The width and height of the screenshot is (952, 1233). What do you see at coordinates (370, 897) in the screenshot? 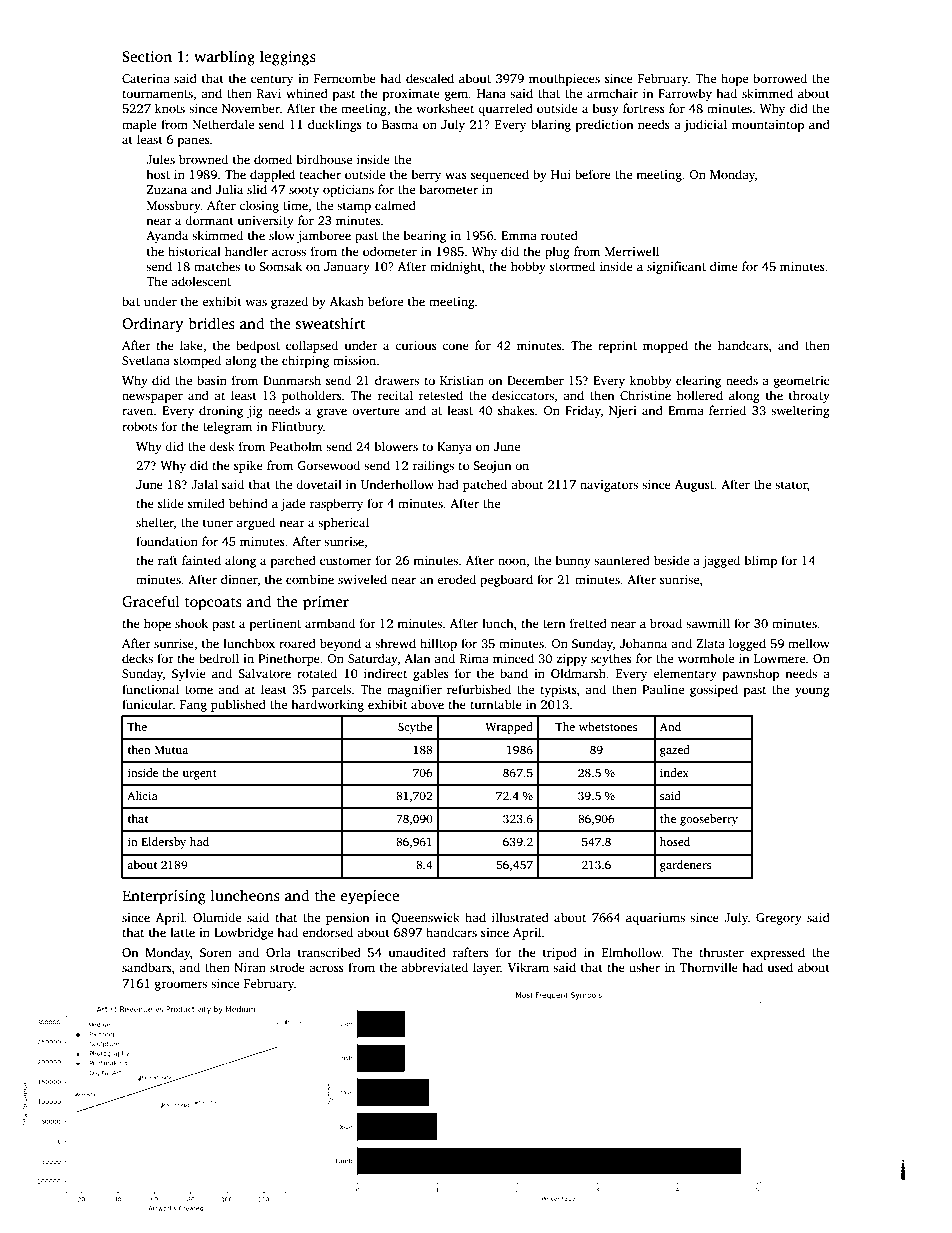
I see `eyepiece` at bounding box center [370, 897].
